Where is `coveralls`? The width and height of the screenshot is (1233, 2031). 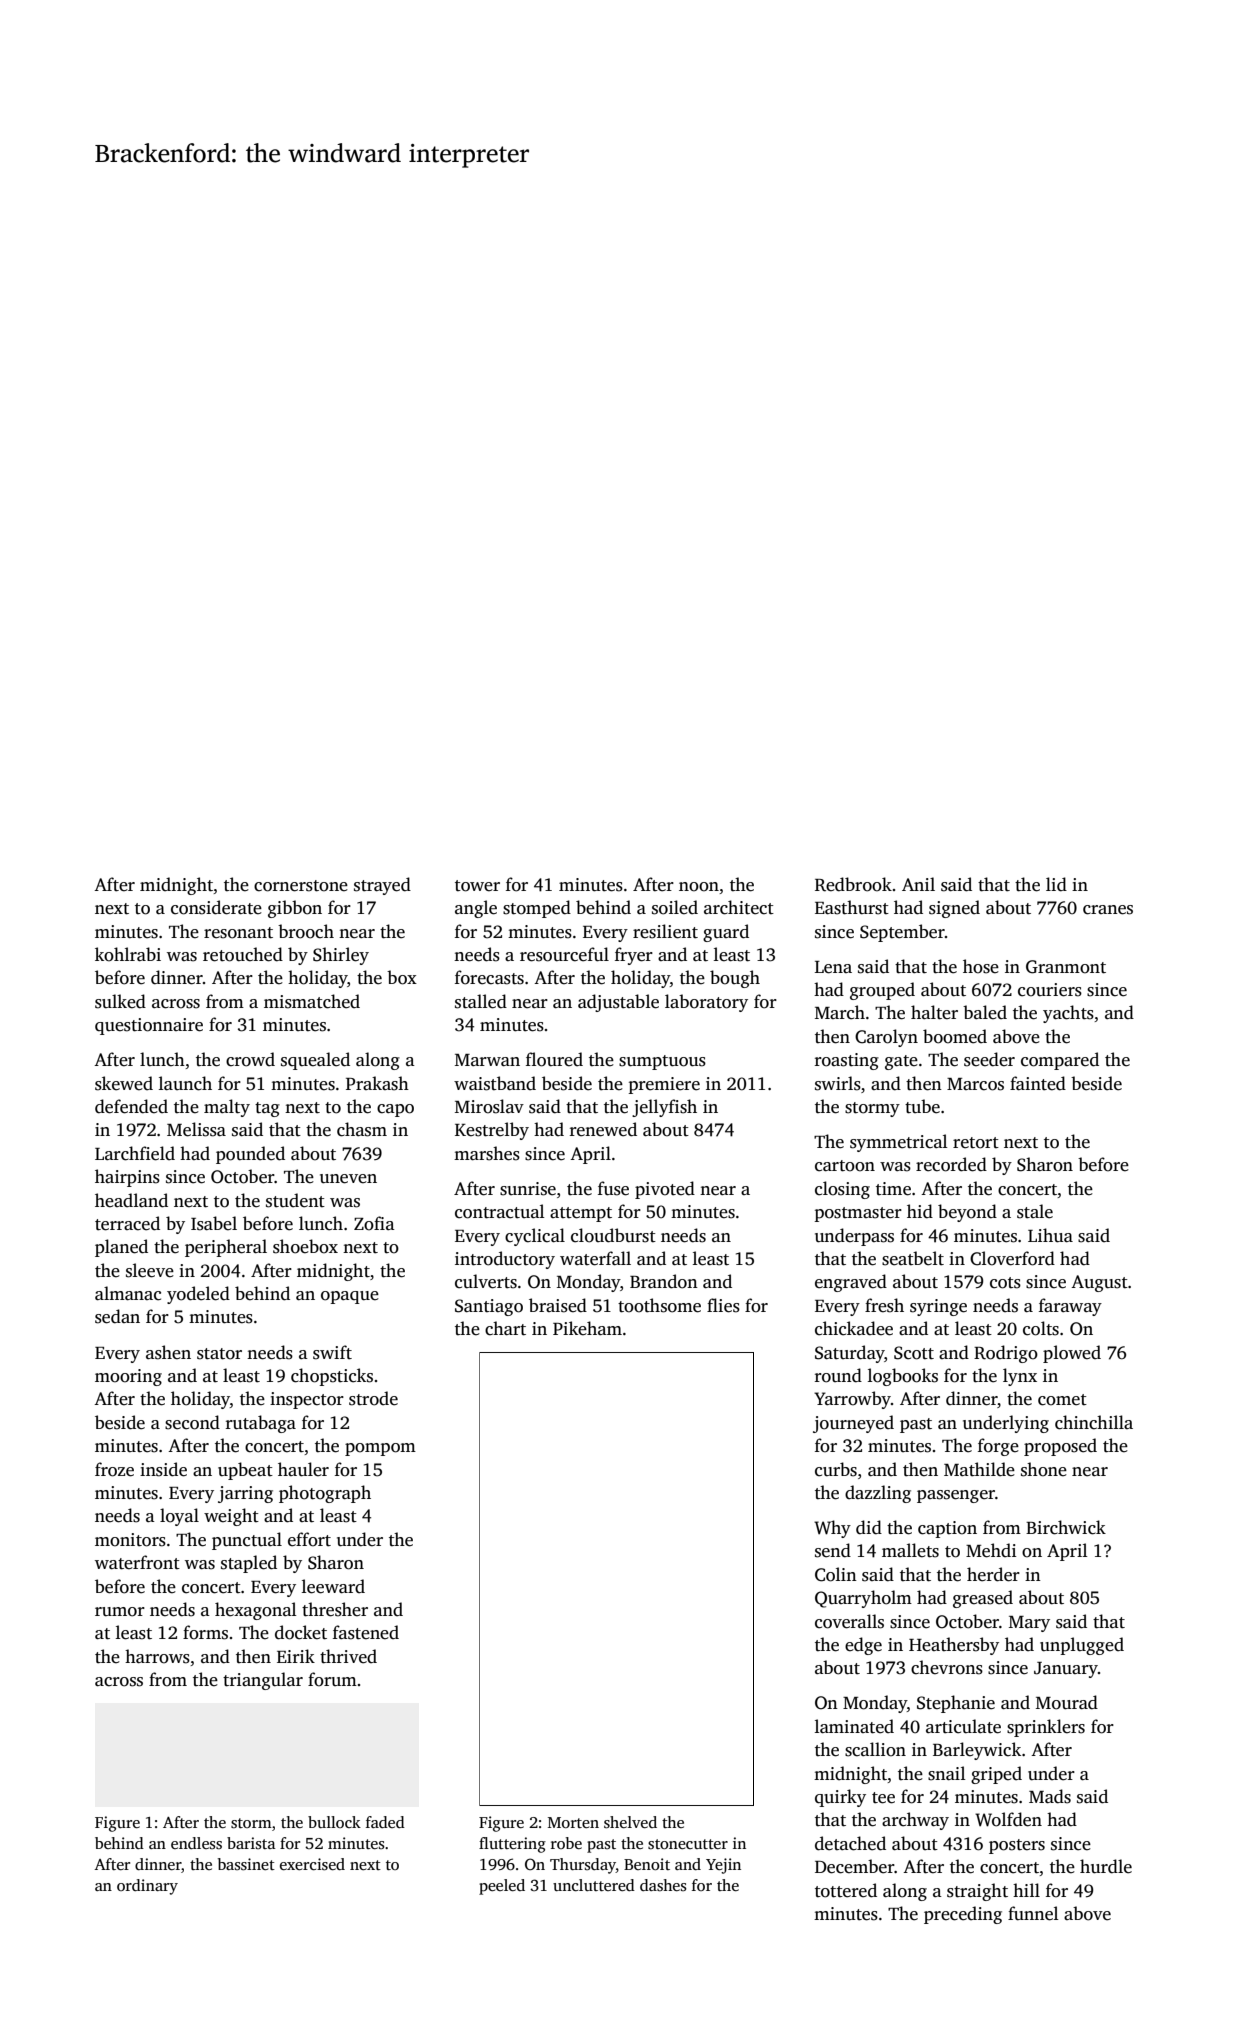 coveralls is located at coordinates (849, 1621).
